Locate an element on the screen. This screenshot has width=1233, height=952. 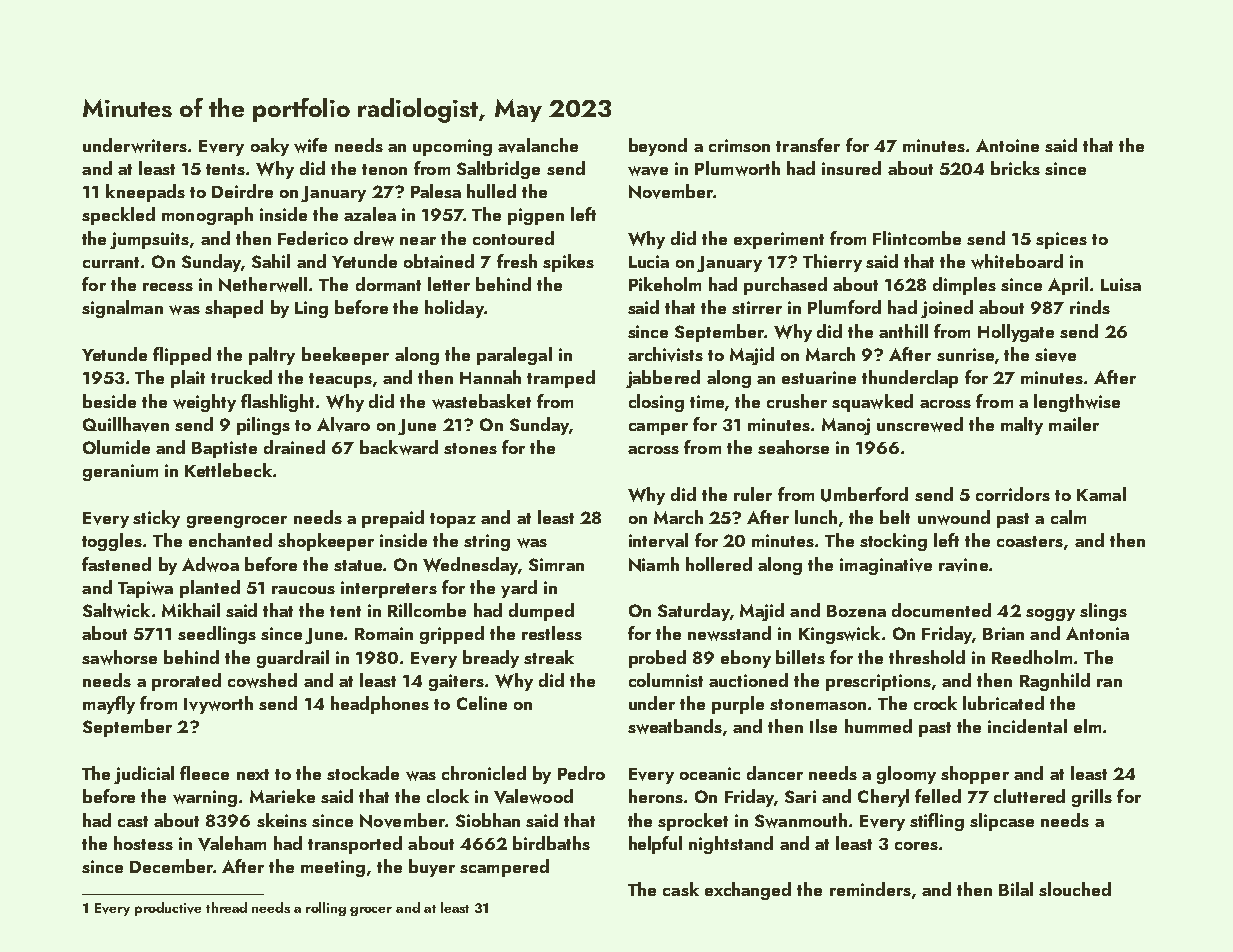
Antoine is located at coordinates (1007, 145).
